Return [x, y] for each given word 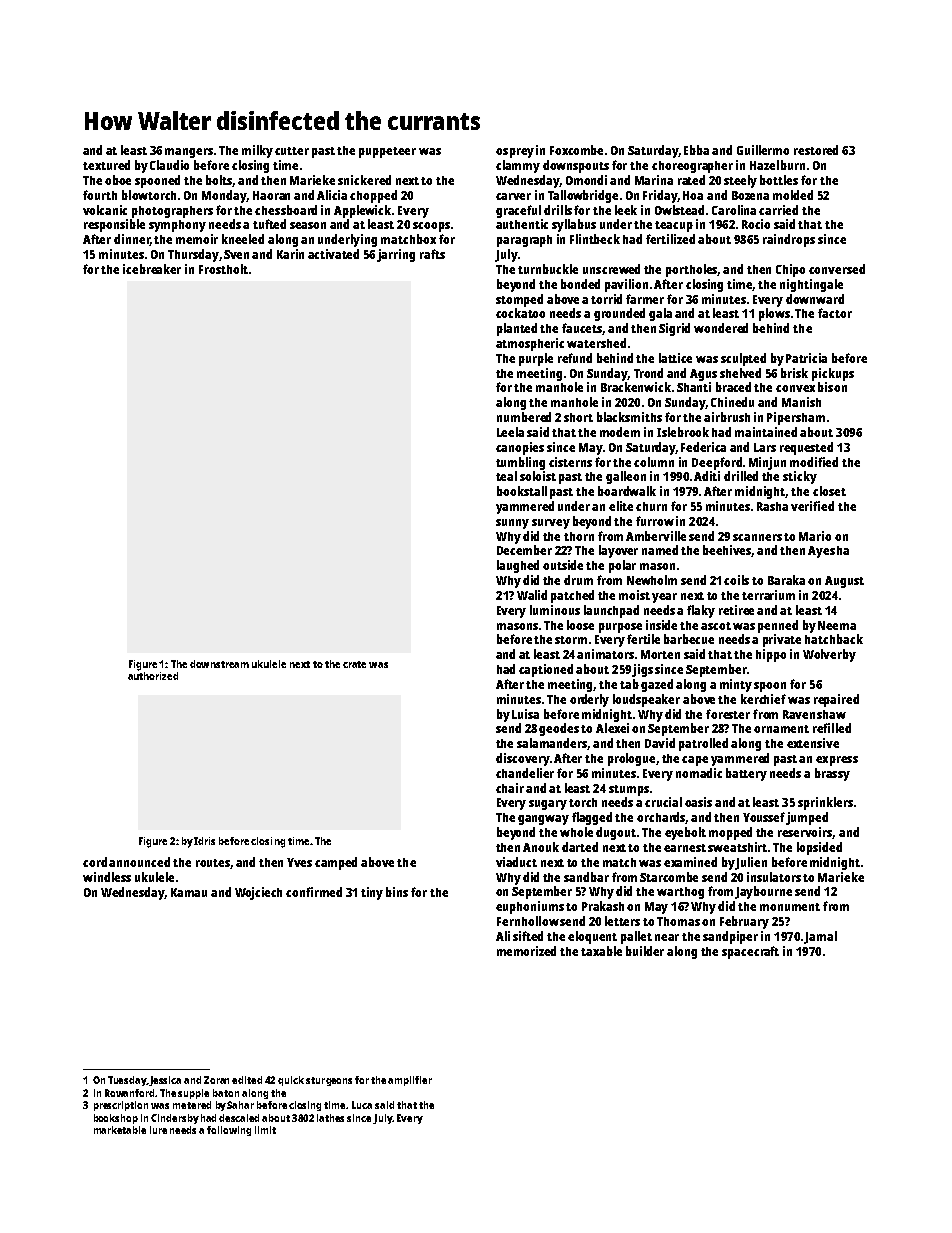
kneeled [243, 239]
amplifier [410, 1081]
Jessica [165, 1081]
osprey [515, 153]
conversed [837, 269]
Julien [751, 863]
